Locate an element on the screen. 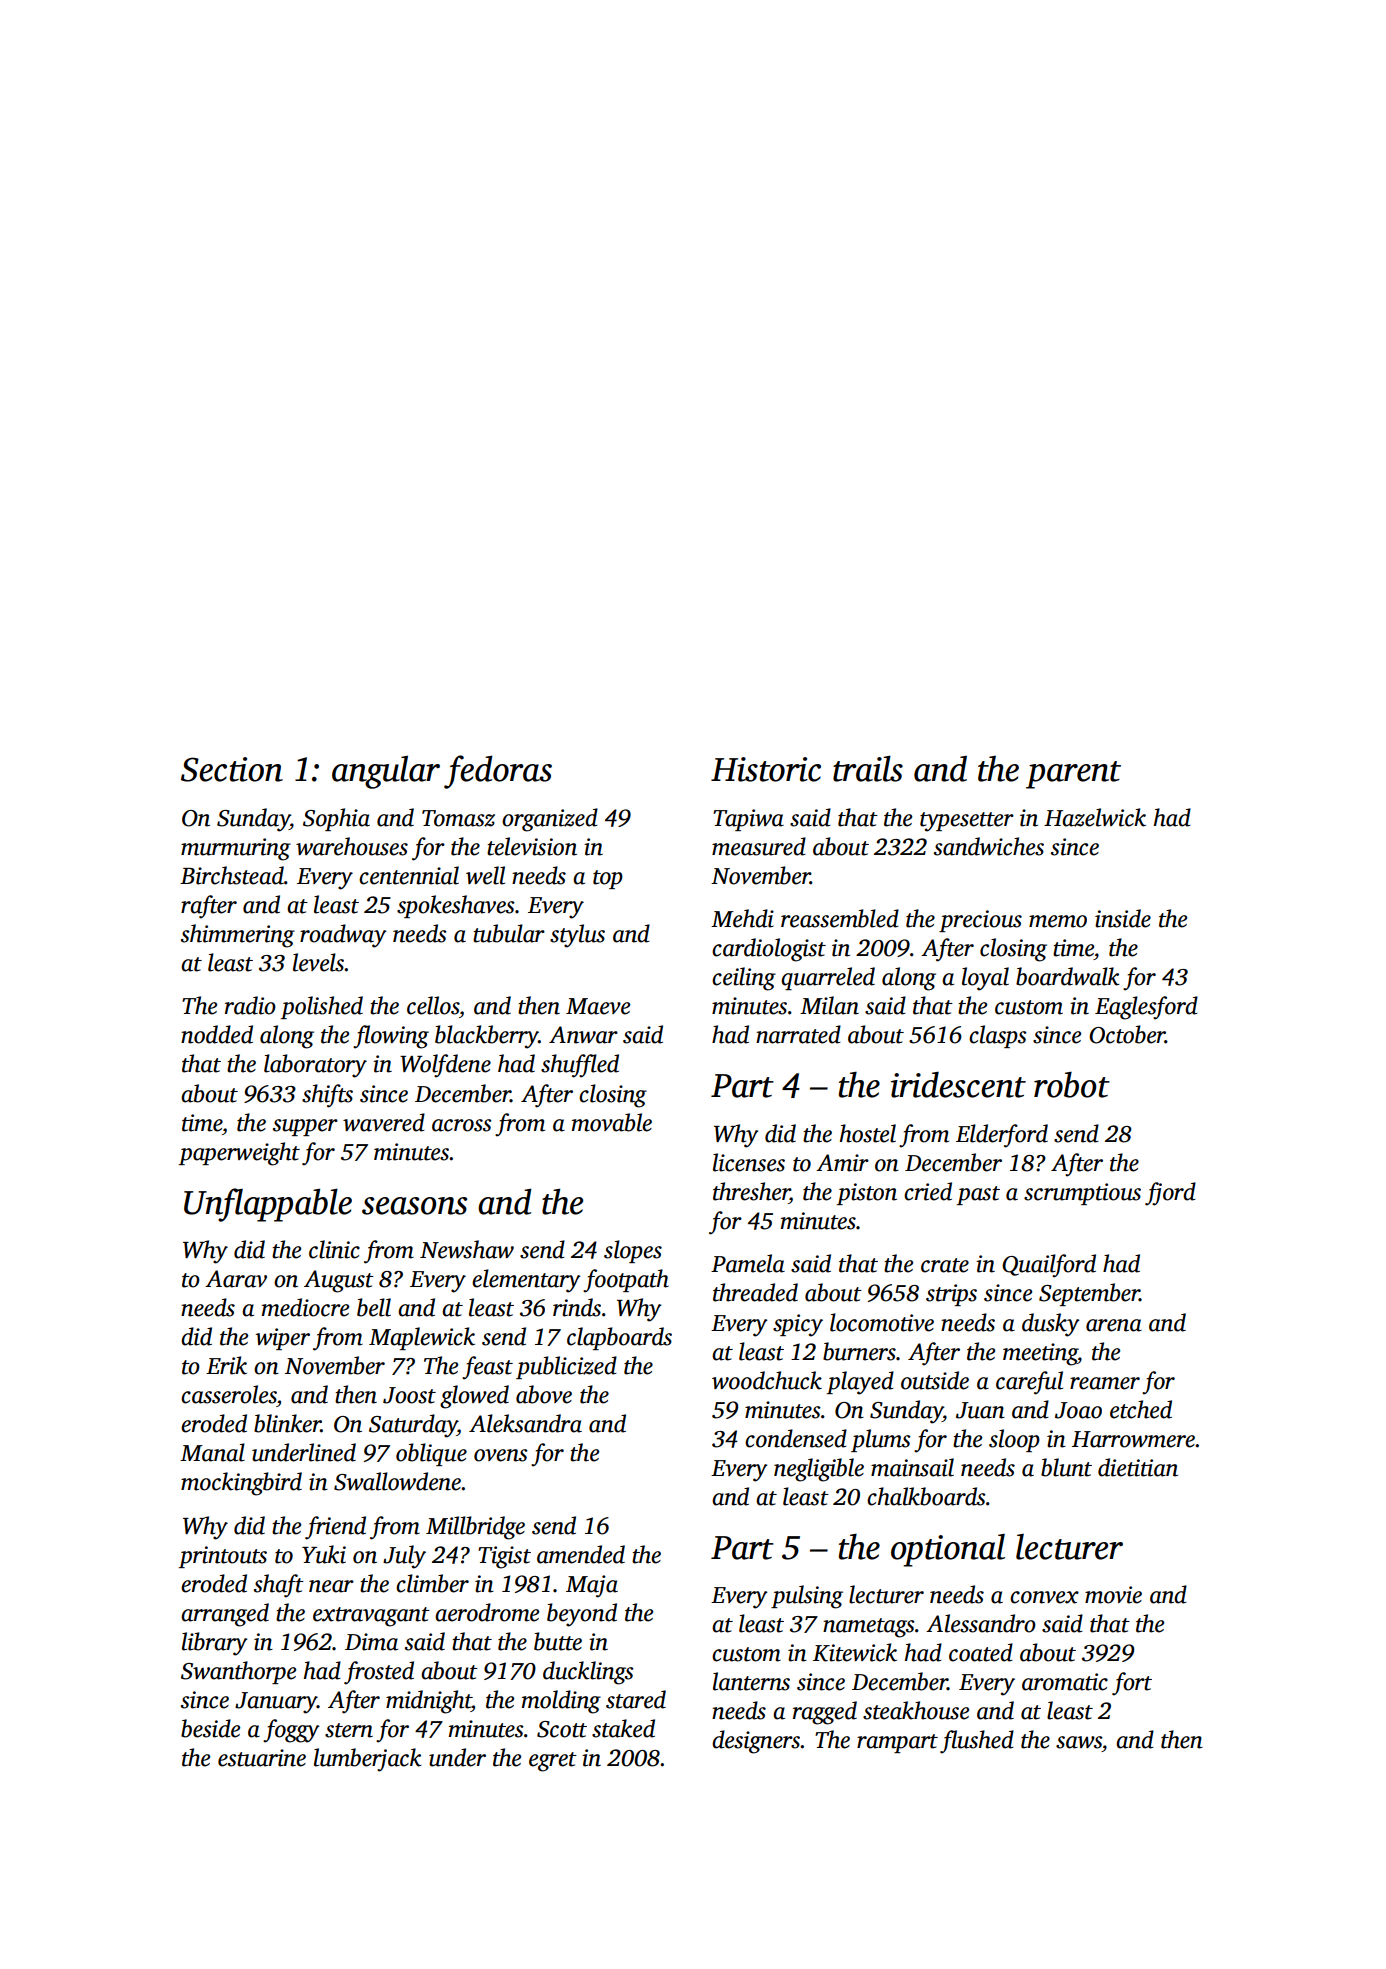 The height and width of the screenshot is (1969, 1386). Maeve is located at coordinates (598, 1006).
